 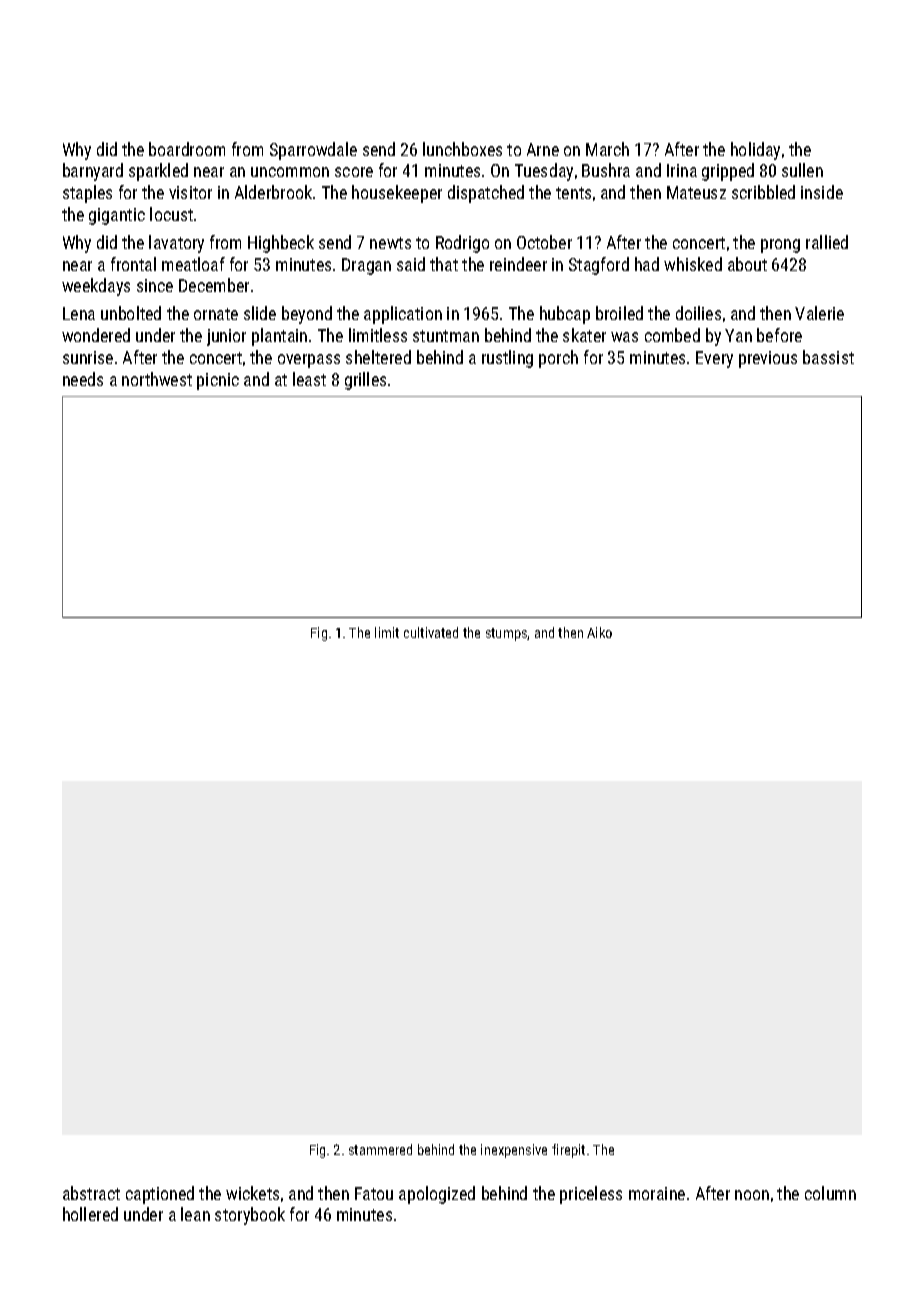 I want to click on abstract, so click(x=91, y=1193).
